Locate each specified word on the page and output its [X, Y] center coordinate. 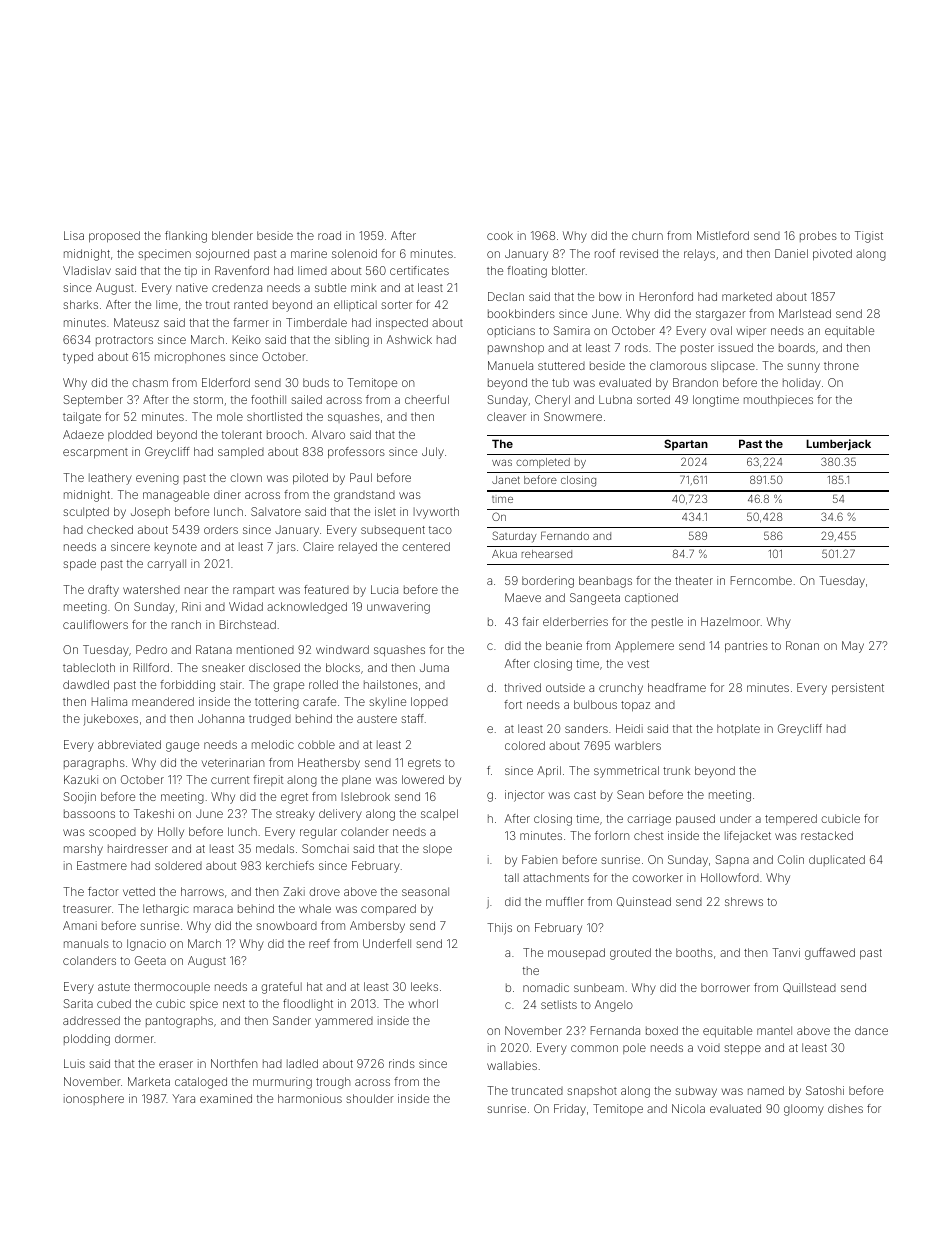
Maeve [523, 597]
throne [841, 365]
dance [871, 1030]
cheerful [427, 399]
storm [208, 400]
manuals [86, 943]
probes [818, 236]
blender [232, 235]
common [594, 1048]
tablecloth [89, 667]
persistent [858, 689]
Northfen [234, 1063]
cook [500, 235]
